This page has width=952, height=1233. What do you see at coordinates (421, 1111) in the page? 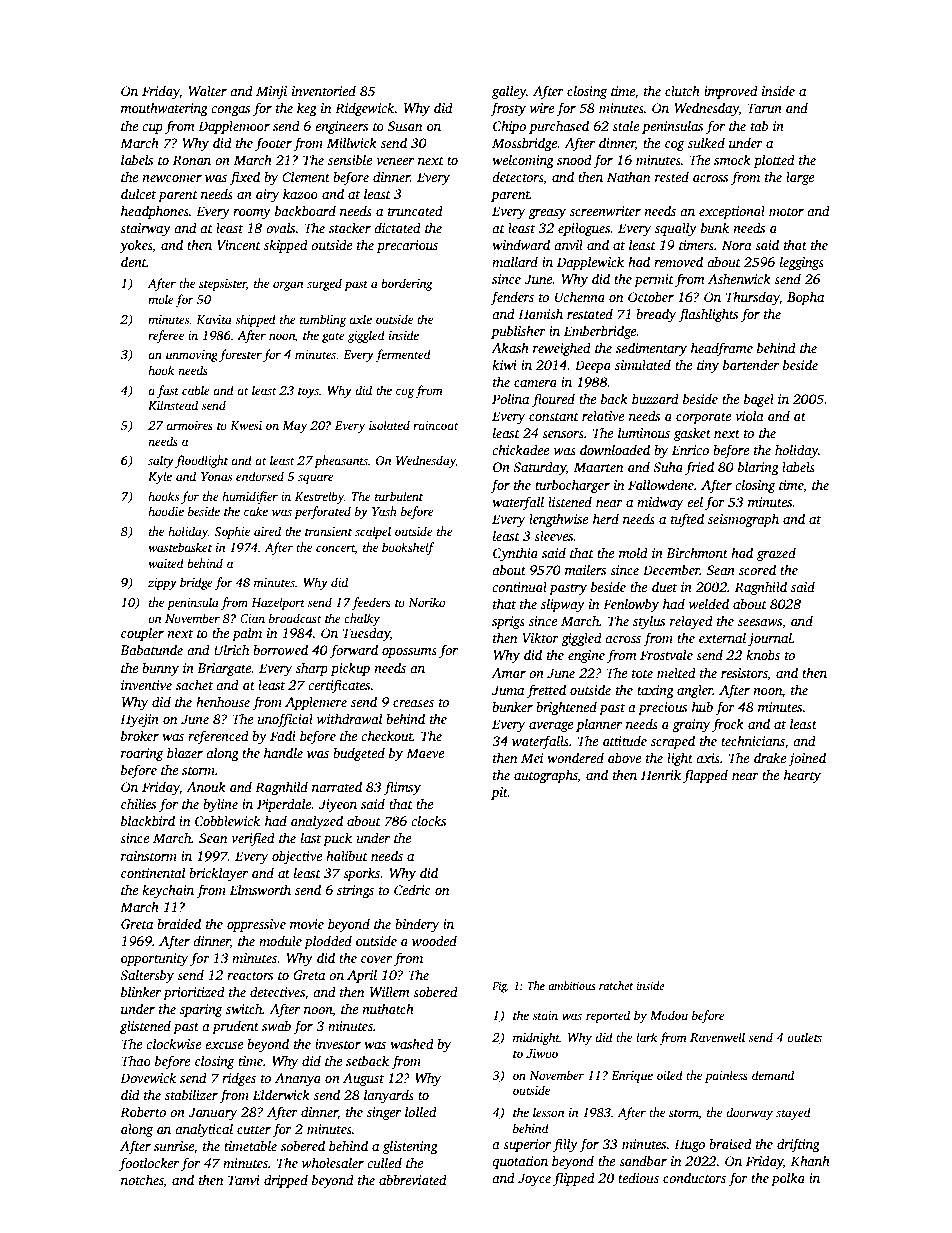
I see `lolled` at bounding box center [421, 1111].
